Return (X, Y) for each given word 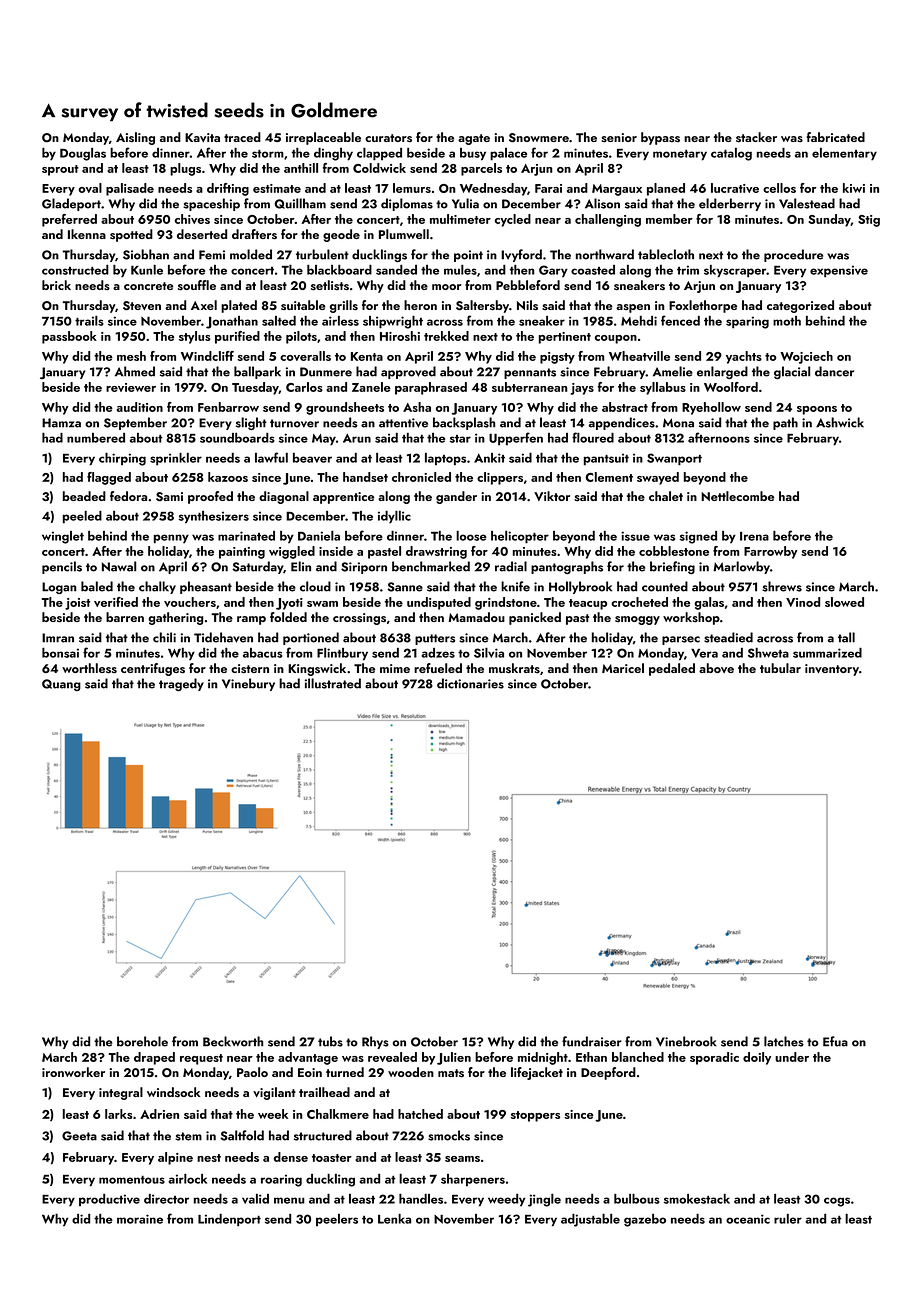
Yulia (465, 203)
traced (242, 137)
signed (698, 537)
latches (784, 1041)
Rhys (375, 1042)
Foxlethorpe (703, 306)
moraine (140, 1219)
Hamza (61, 423)
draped (154, 1058)
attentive (403, 423)
